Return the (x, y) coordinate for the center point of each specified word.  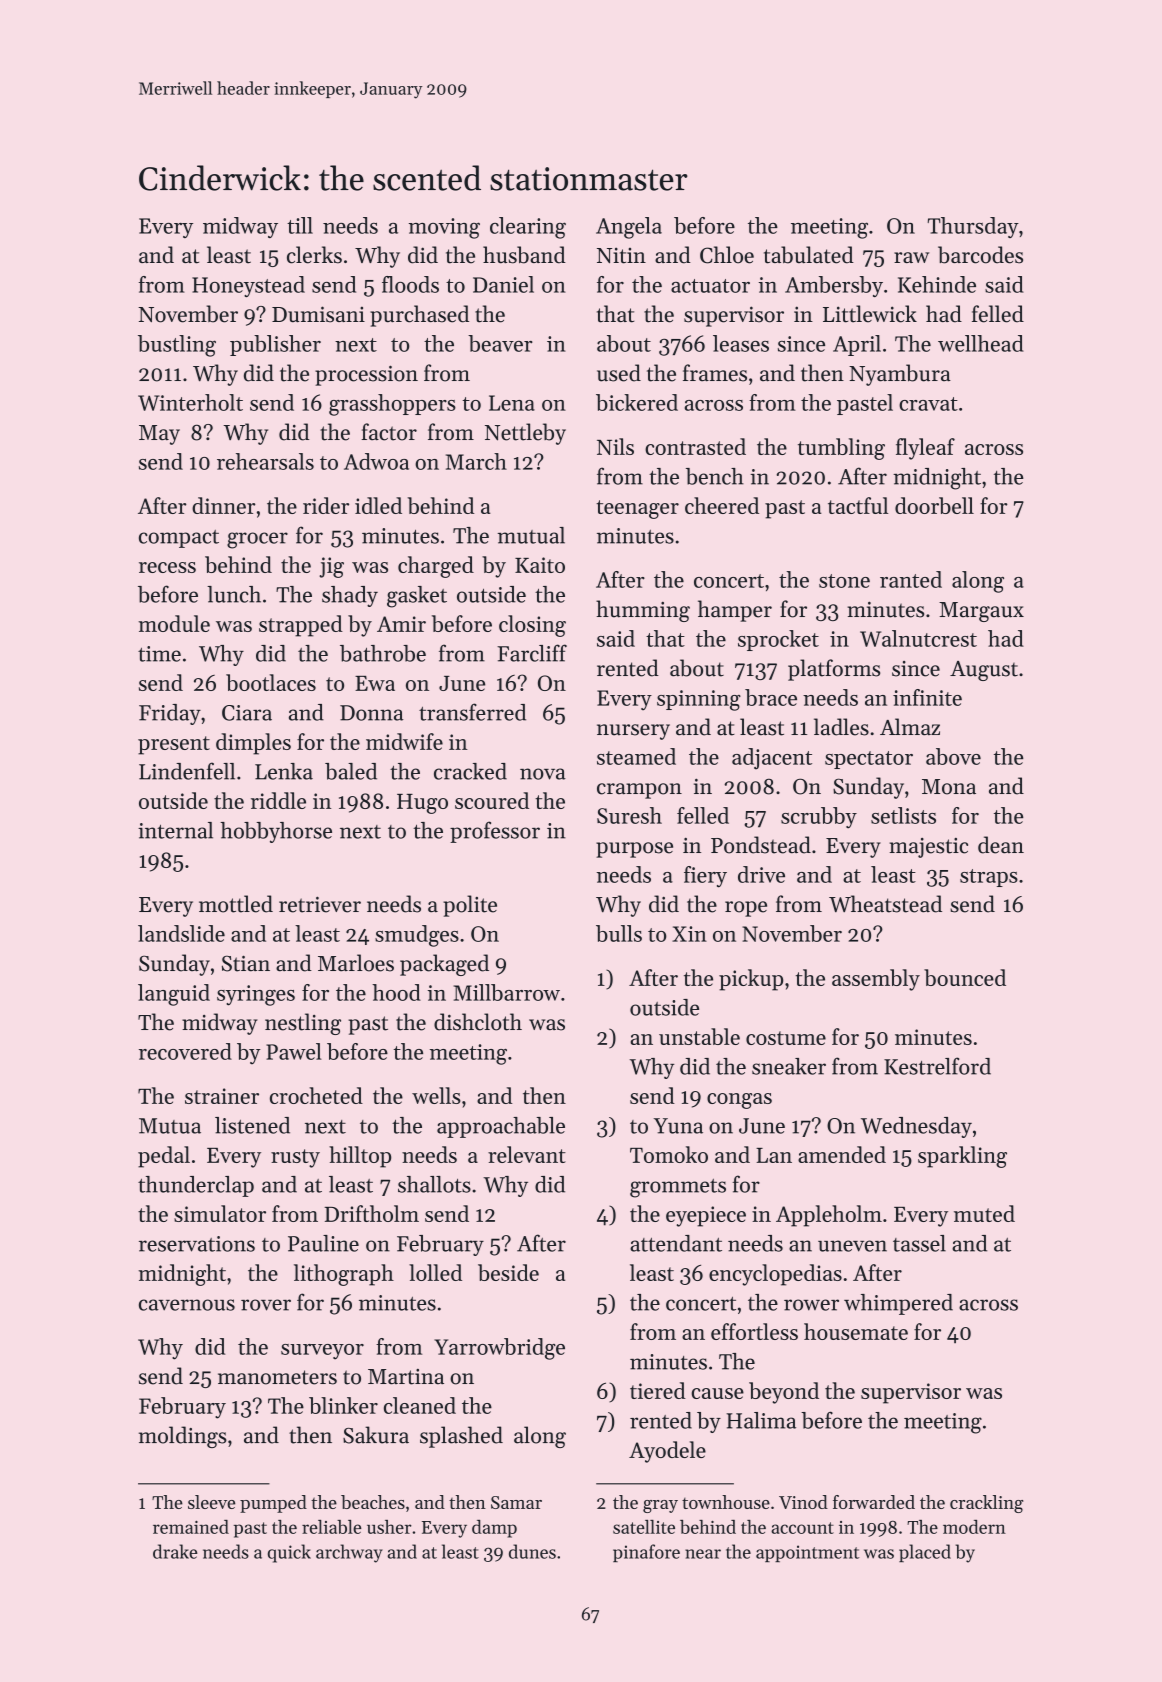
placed (925, 1553)
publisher (275, 345)
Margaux (981, 612)
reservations (197, 1244)
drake (175, 1551)
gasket (417, 597)
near (703, 1554)
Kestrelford (937, 1066)
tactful (858, 505)
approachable (501, 1127)
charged (436, 567)
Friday (170, 714)
